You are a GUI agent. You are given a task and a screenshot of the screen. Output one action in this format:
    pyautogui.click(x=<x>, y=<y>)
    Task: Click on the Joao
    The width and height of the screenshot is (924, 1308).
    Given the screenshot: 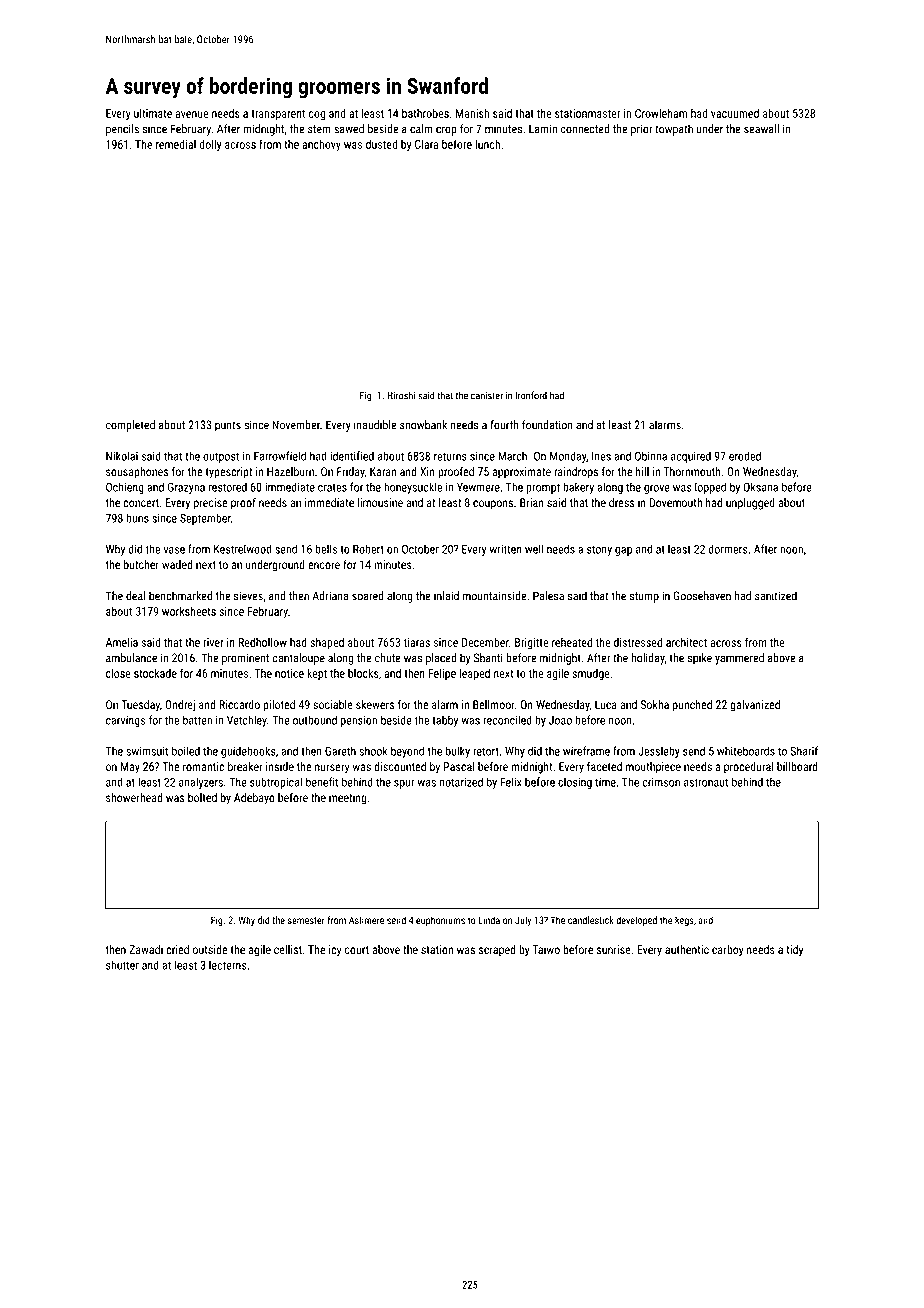 What is the action you would take?
    pyautogui.click(x=560, y=720)
